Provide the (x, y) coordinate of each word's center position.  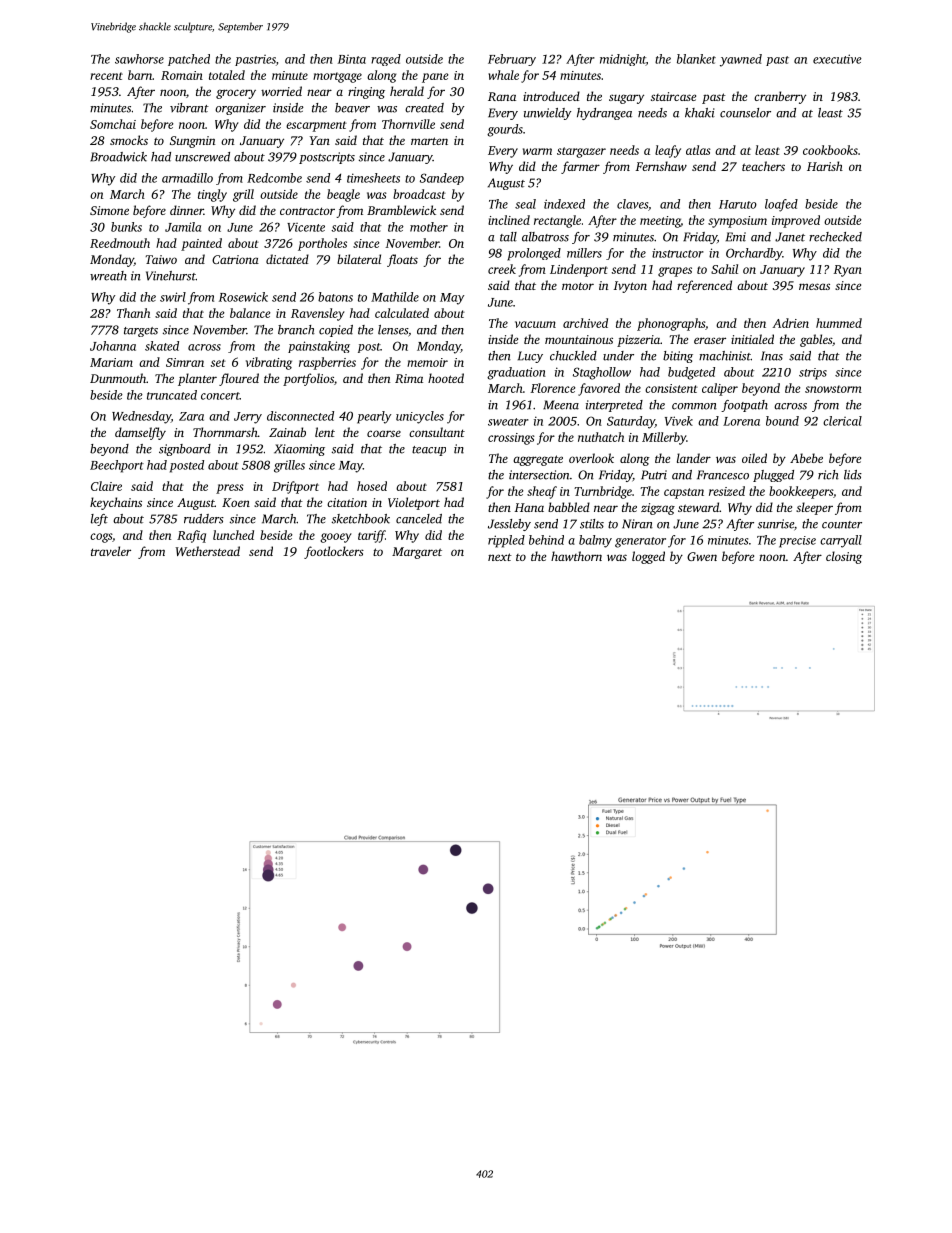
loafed (781, 205)
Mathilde (395, 297)
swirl (173, 297)
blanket (696, 59)
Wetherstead (208, 551)
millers (584, 253)
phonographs (671, 324)
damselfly (140, 433)
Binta (352, 59)
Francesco (723, 475)
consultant (437, 432)
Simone (109, 210)
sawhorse (139, 59)
